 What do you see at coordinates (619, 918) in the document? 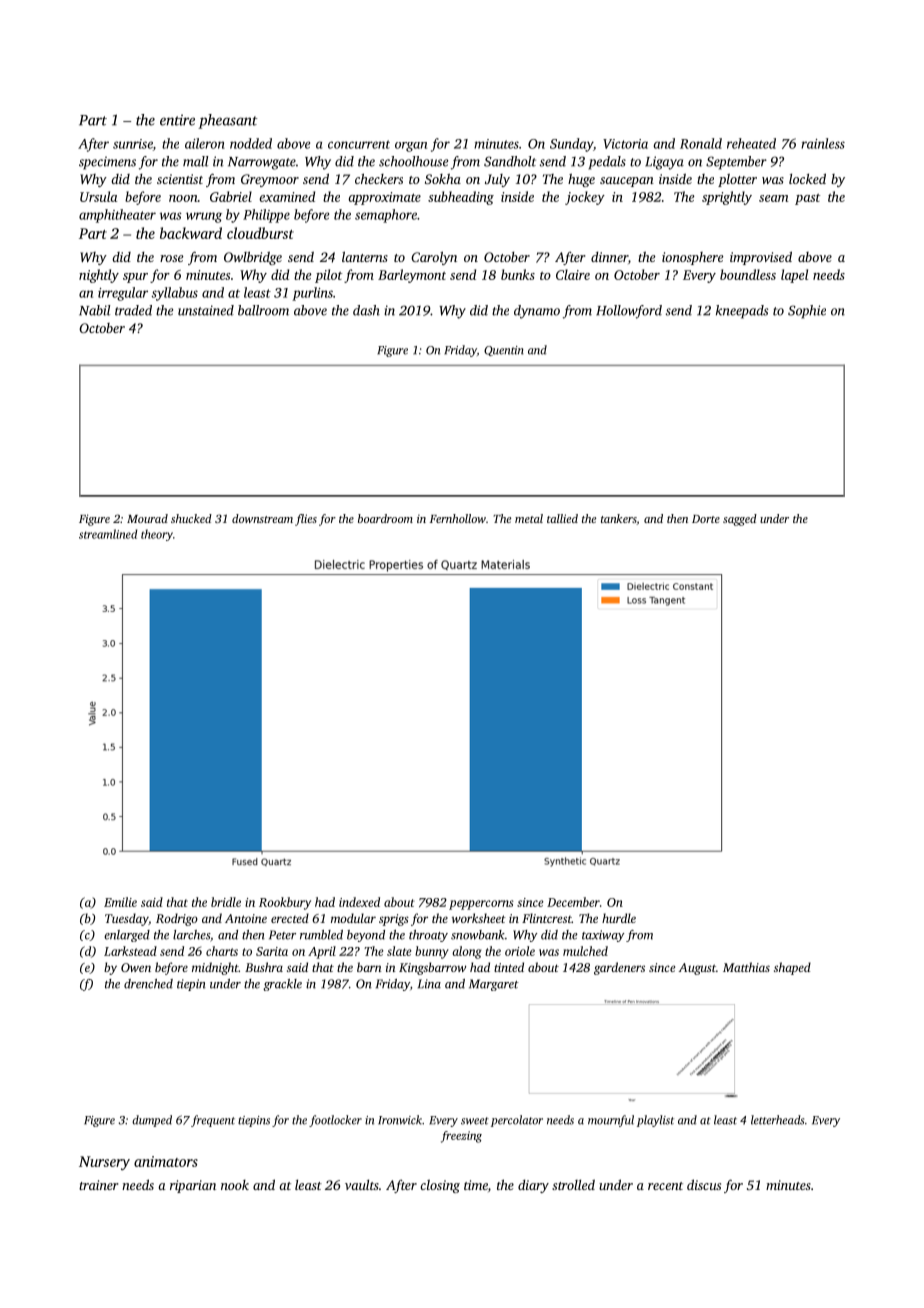
I see `hurdle` at bounding box center [619, 918].
